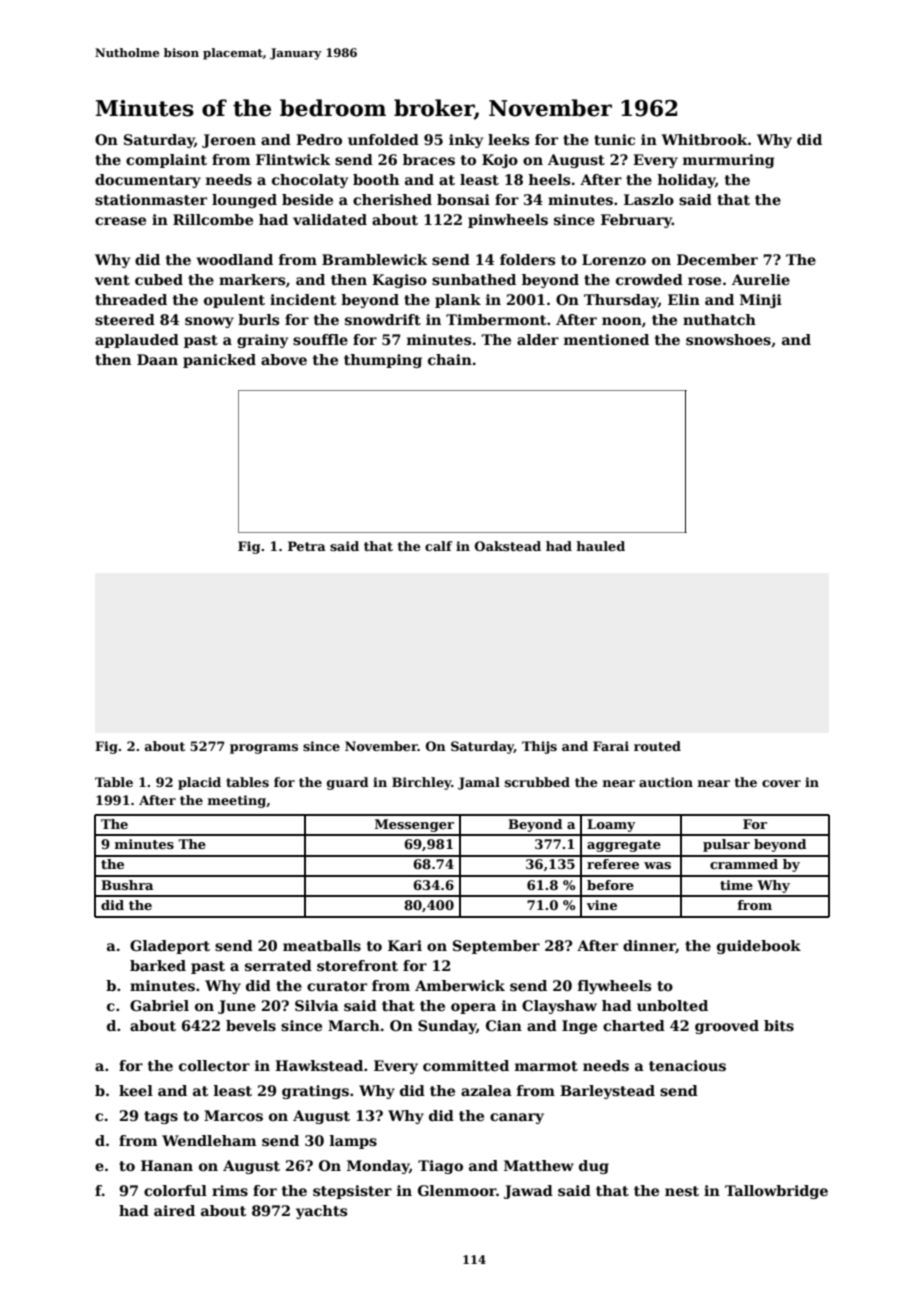  I want to click on crease, so click(120, 221).
